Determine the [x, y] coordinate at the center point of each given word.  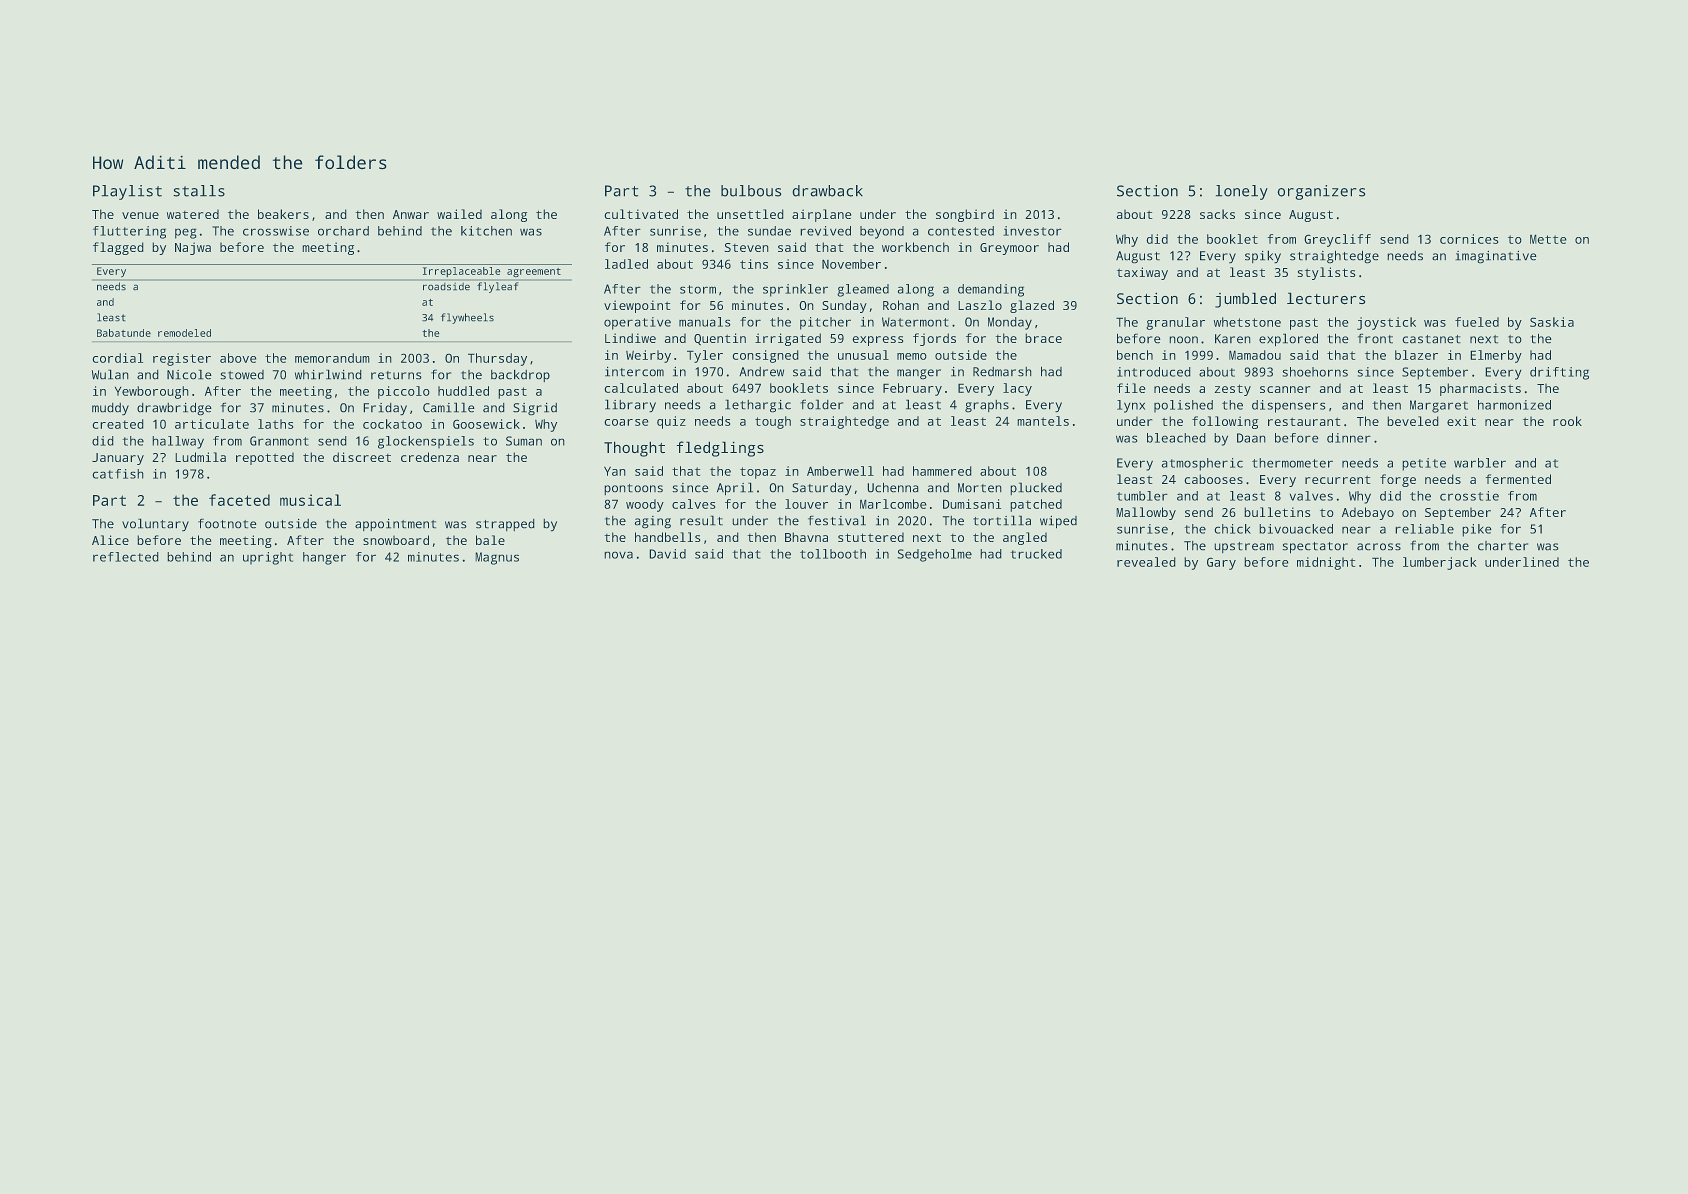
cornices [1469, 239]
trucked [1036, 554]
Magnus [497, 558]
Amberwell [840, 471]
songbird [965, 215]
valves [1311, 496]
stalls [199, 191]
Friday [385, 409]
